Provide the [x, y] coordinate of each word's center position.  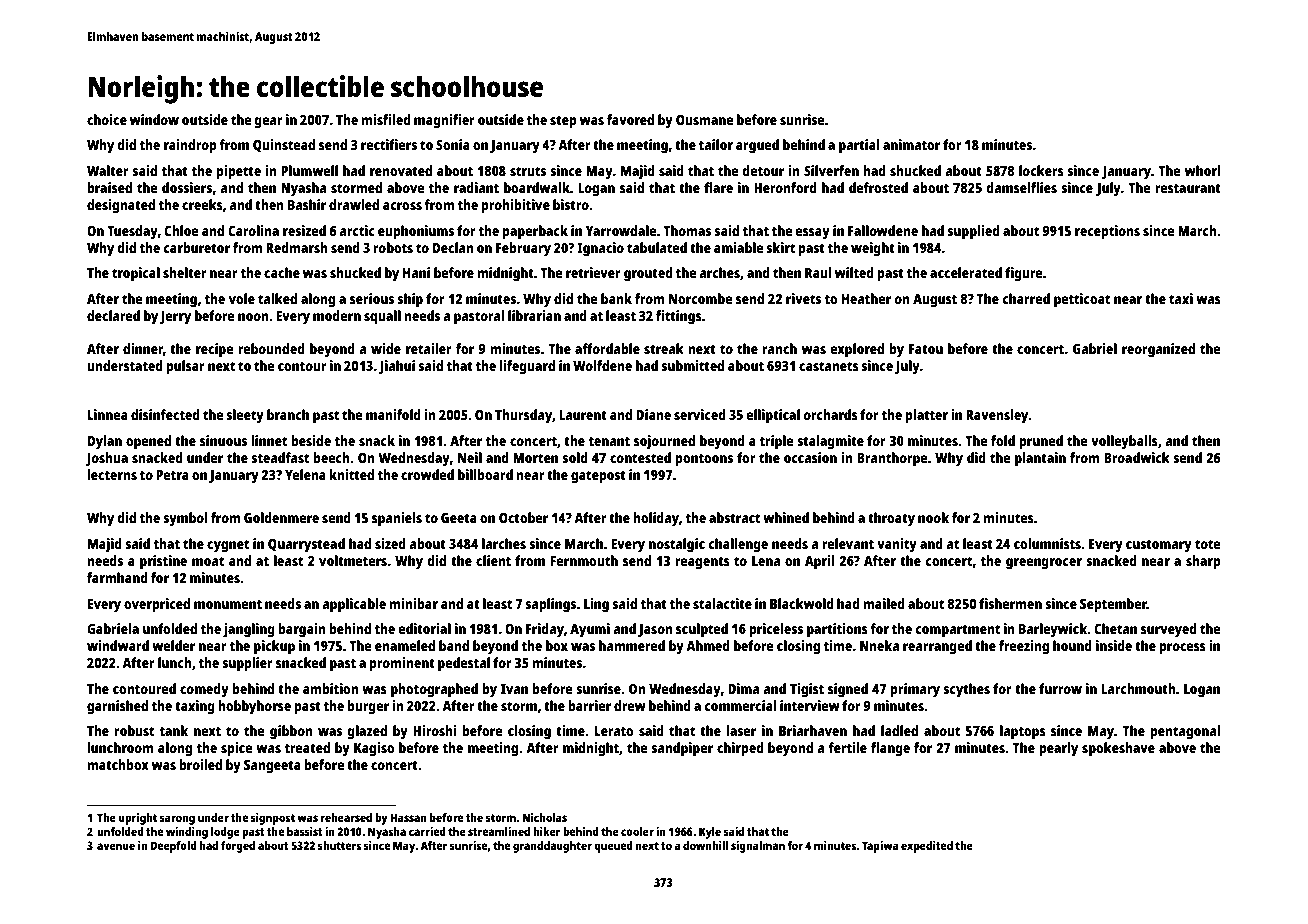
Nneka [879, 645]
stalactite [722, 603]
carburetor [196, 247]
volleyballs [1124, 442]
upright [138, 819]
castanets [829, 366]
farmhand [117, 577]
